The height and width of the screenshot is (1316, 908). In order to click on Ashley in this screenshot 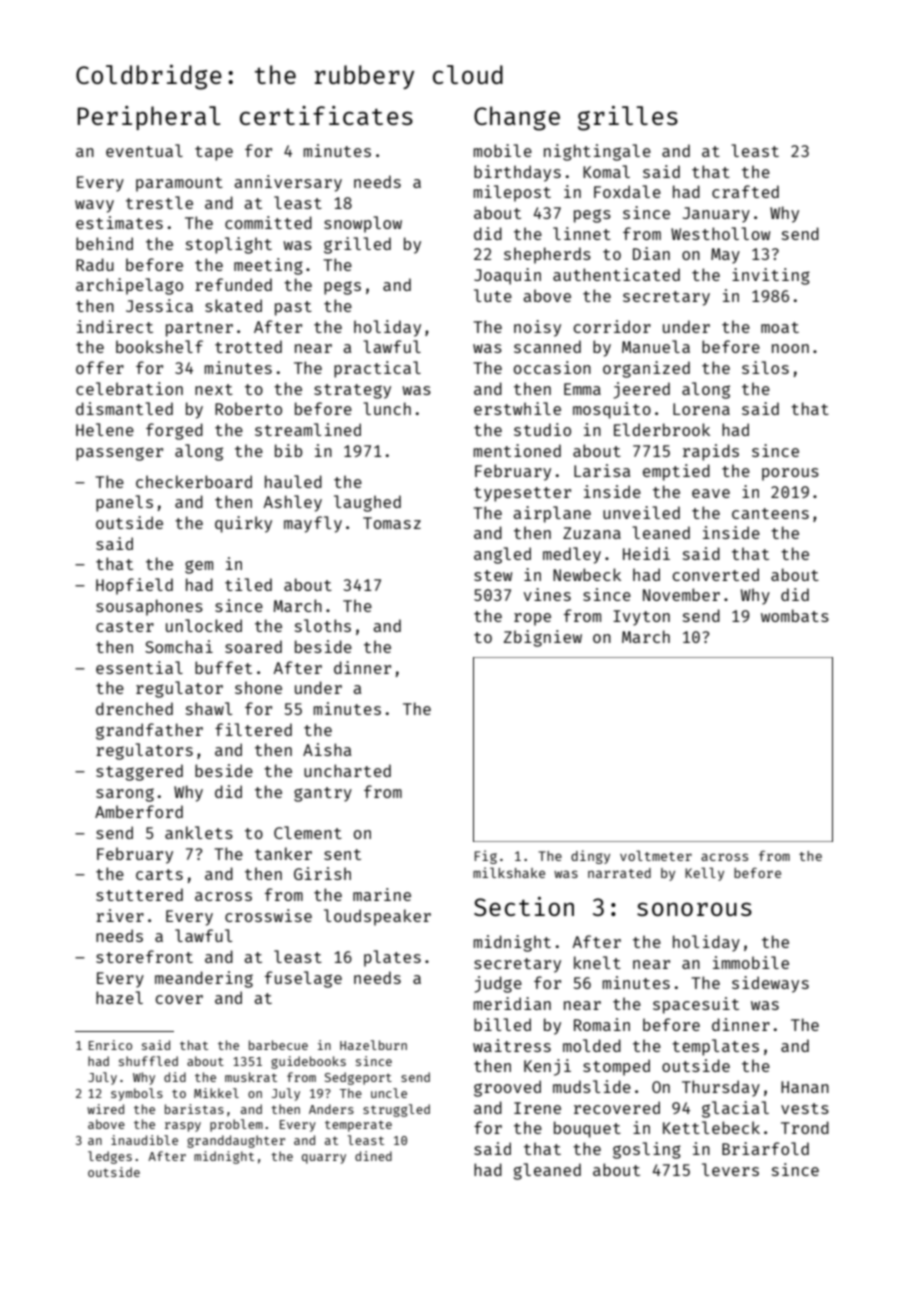, I will do `click(292, 503)`.
